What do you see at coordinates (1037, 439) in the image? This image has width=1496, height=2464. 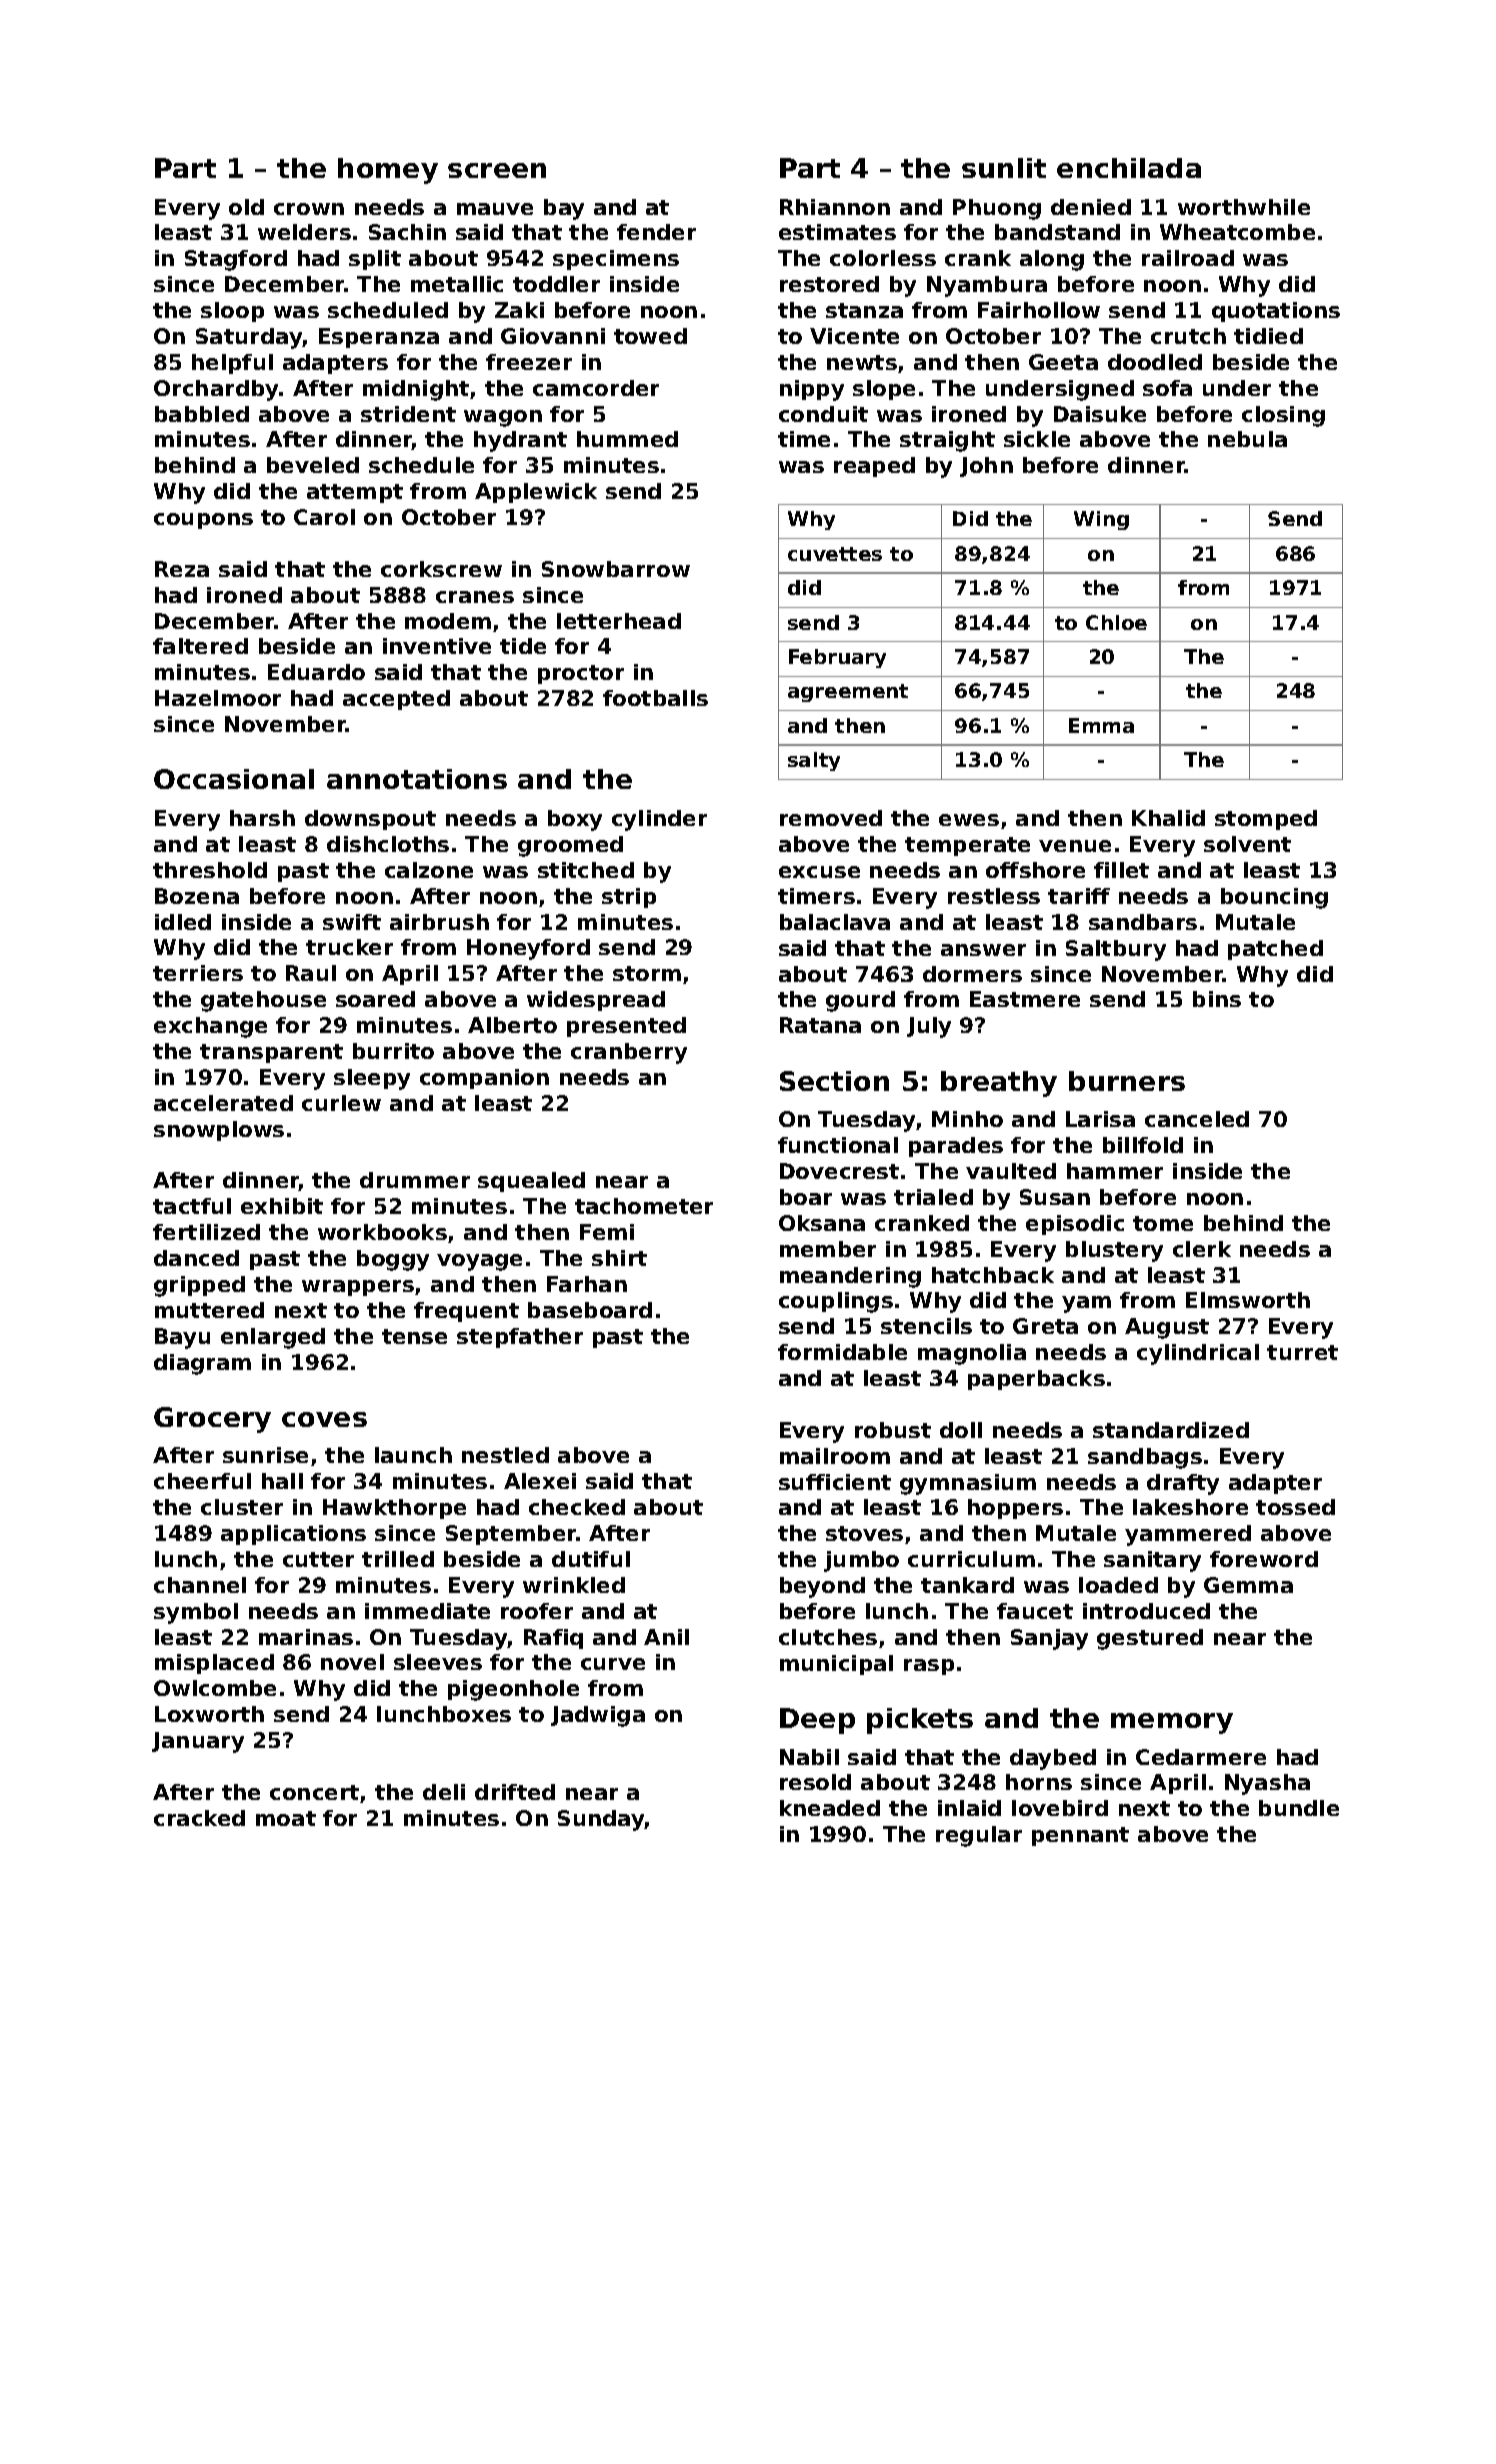 I see `sickle` at bounding box center [1037, 439].
